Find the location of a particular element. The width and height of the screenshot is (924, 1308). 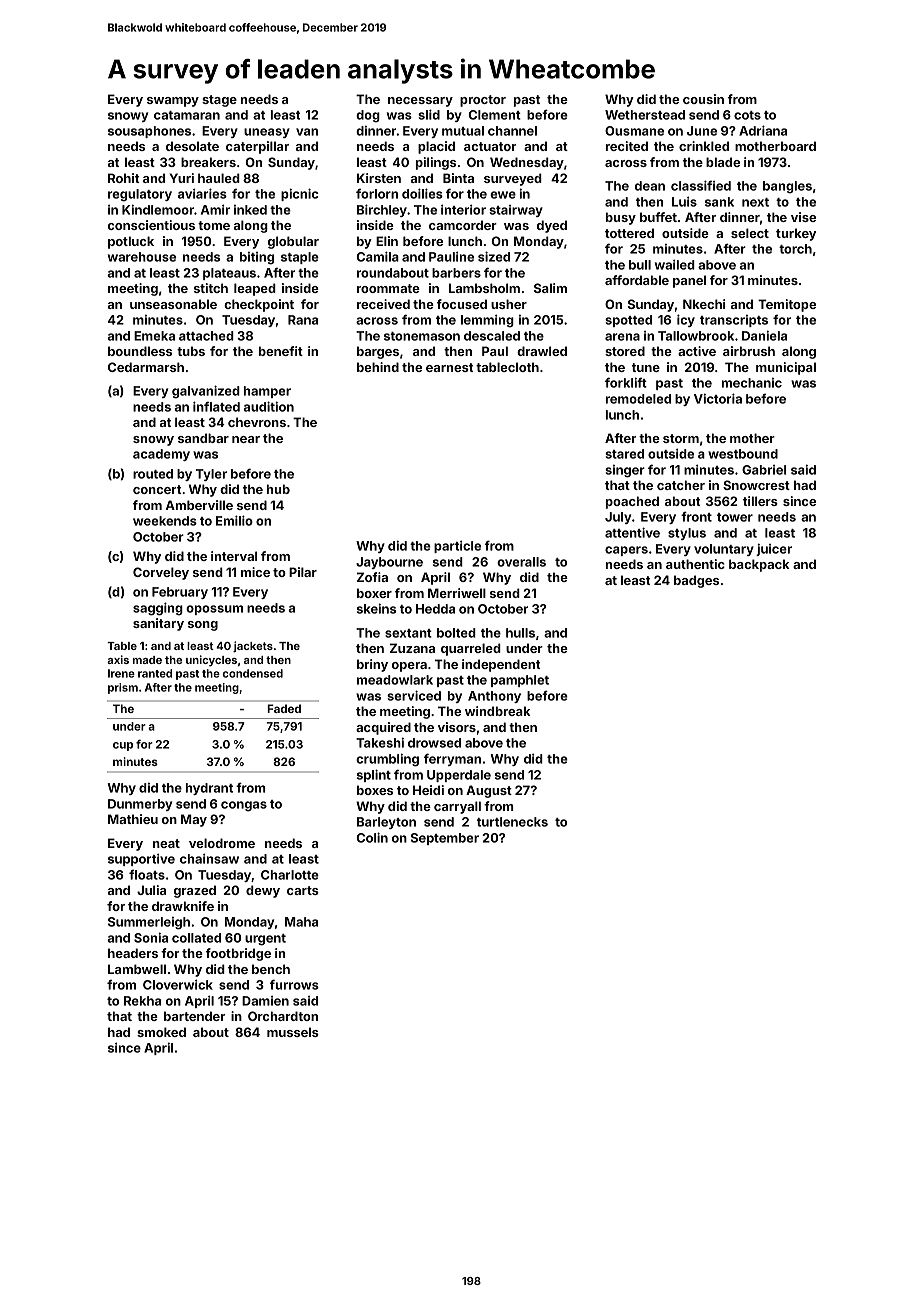

backpack is located at coordinates (759, 565).
